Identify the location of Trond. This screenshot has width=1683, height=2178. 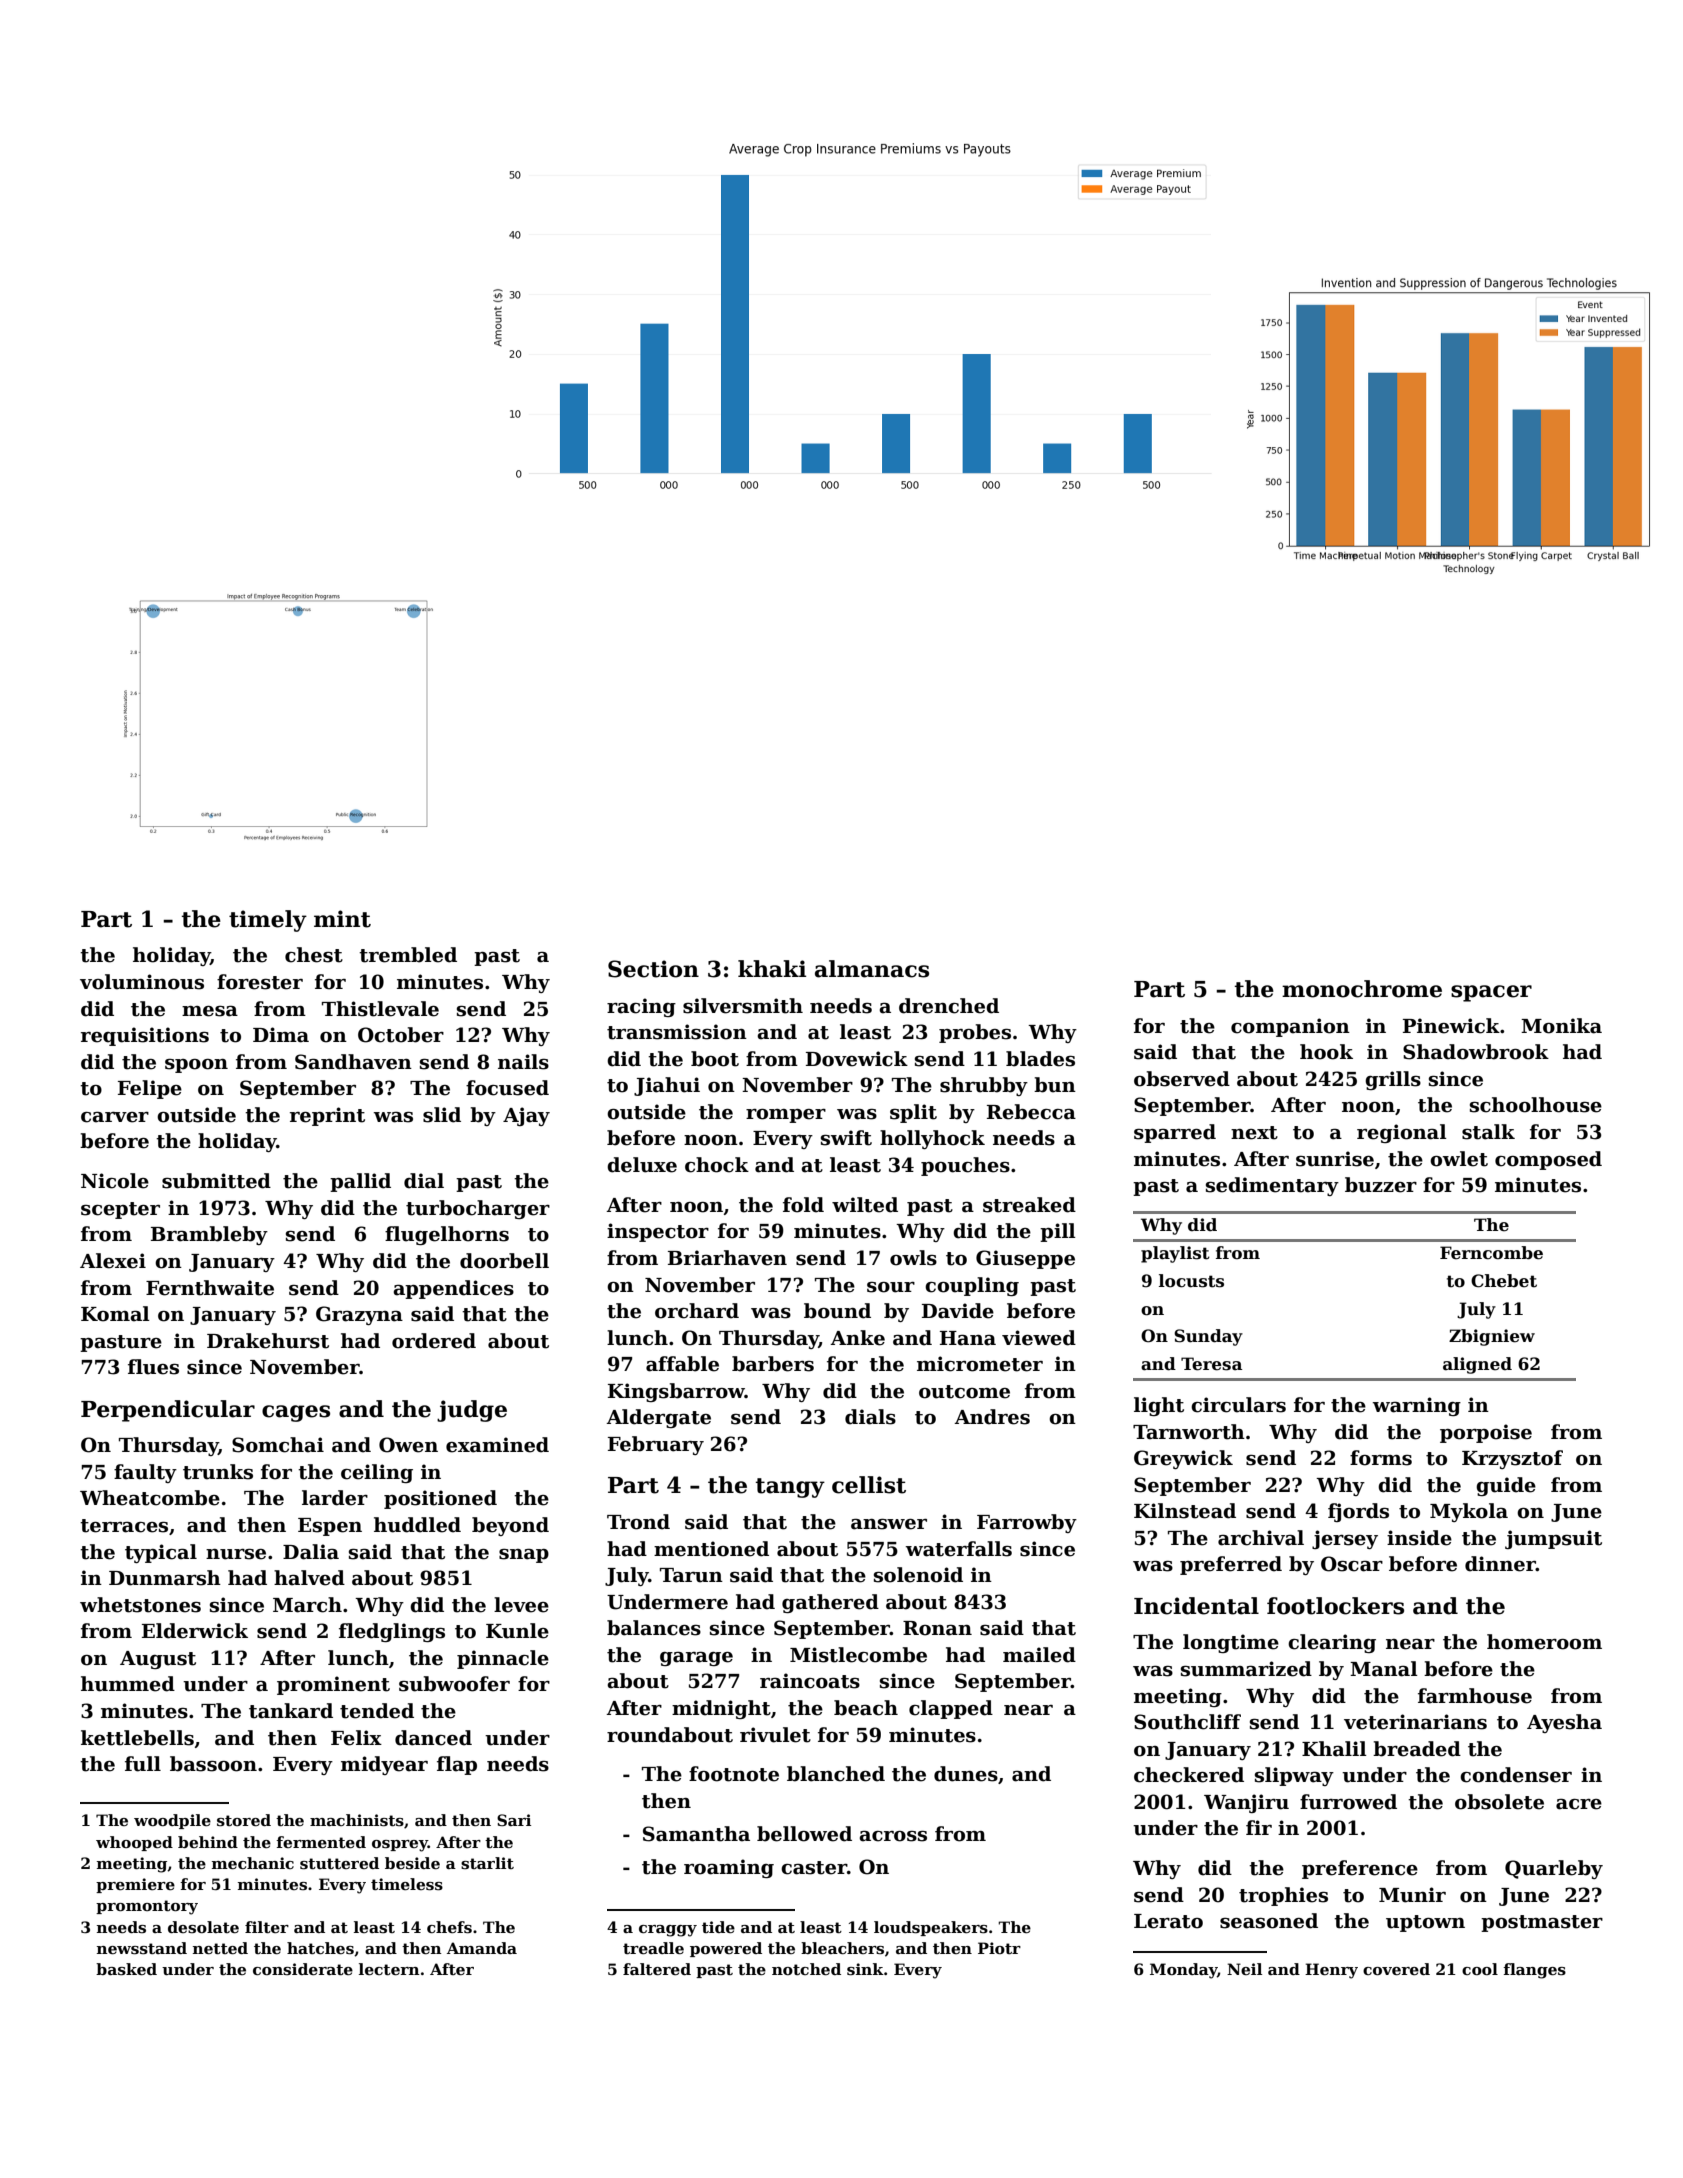
(638, 1522).
